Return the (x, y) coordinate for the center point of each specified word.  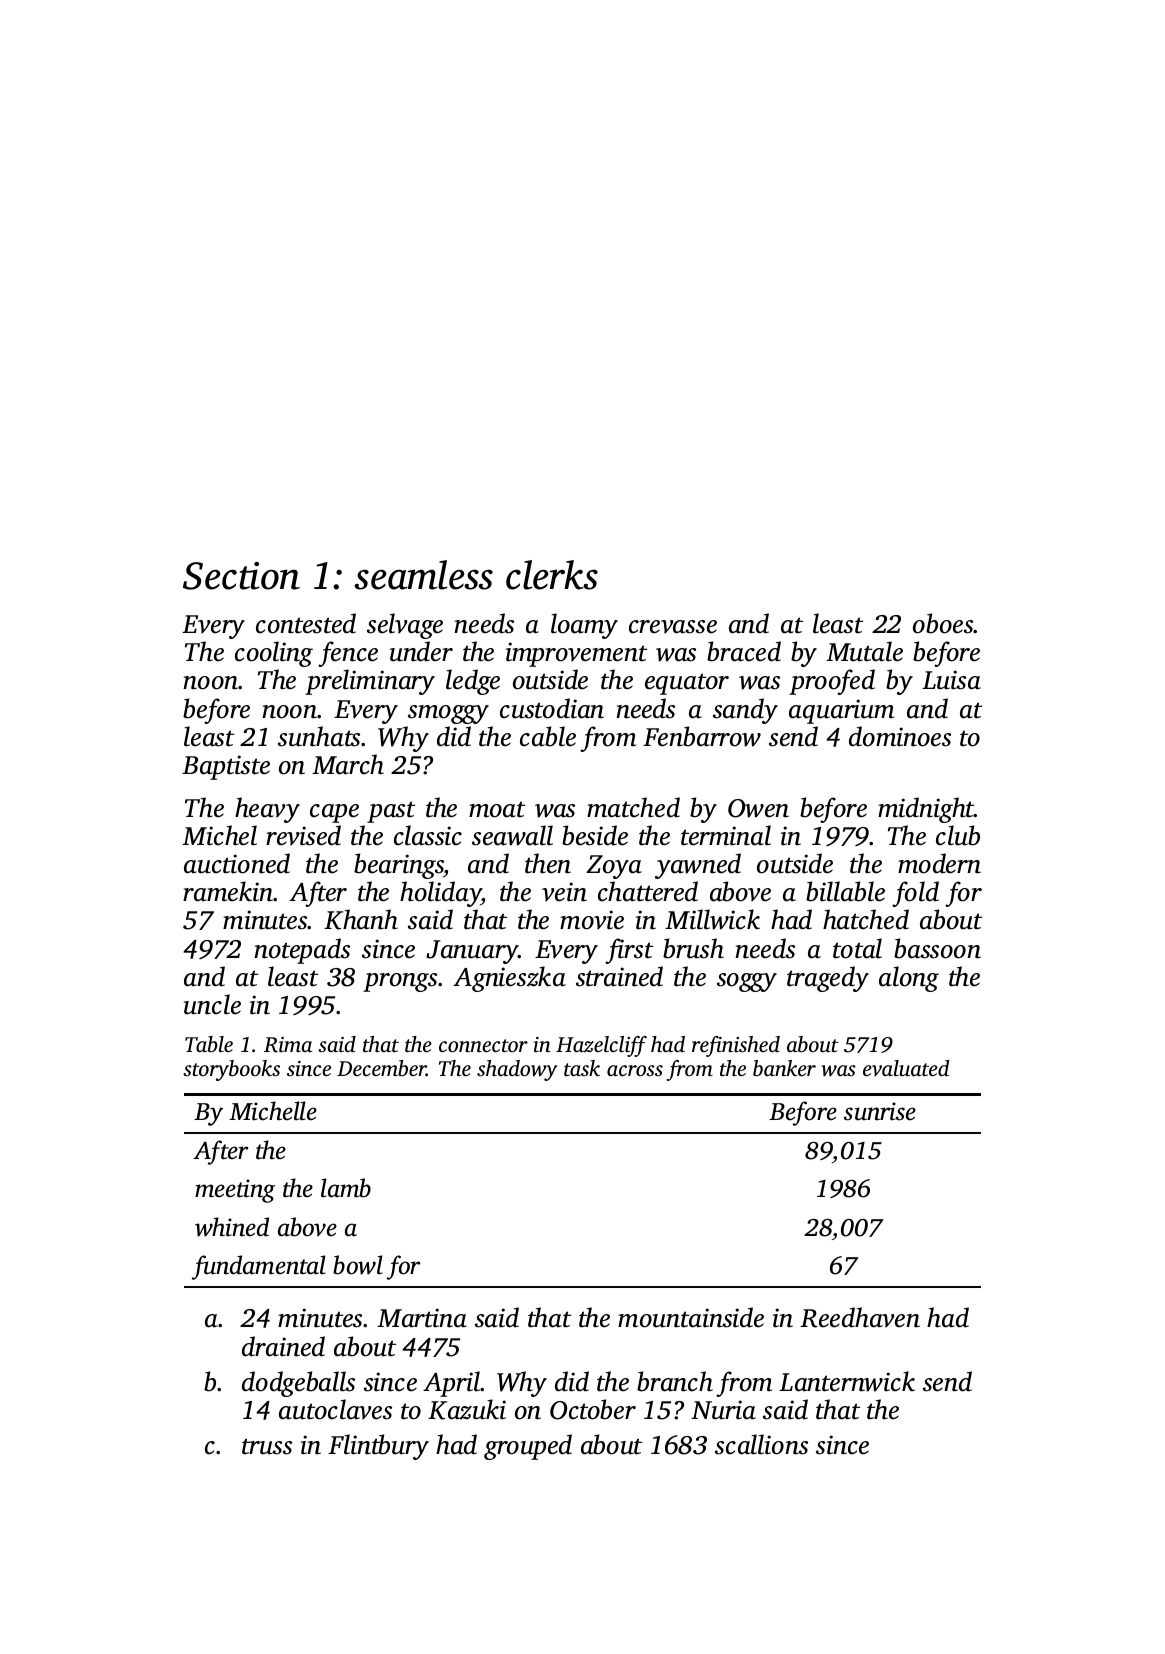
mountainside (691, 1317)
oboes (943, 623)
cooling (274, 654)
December (381, 1068)
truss (267, 1446)
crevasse (673, 627)
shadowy (517, 1070)
